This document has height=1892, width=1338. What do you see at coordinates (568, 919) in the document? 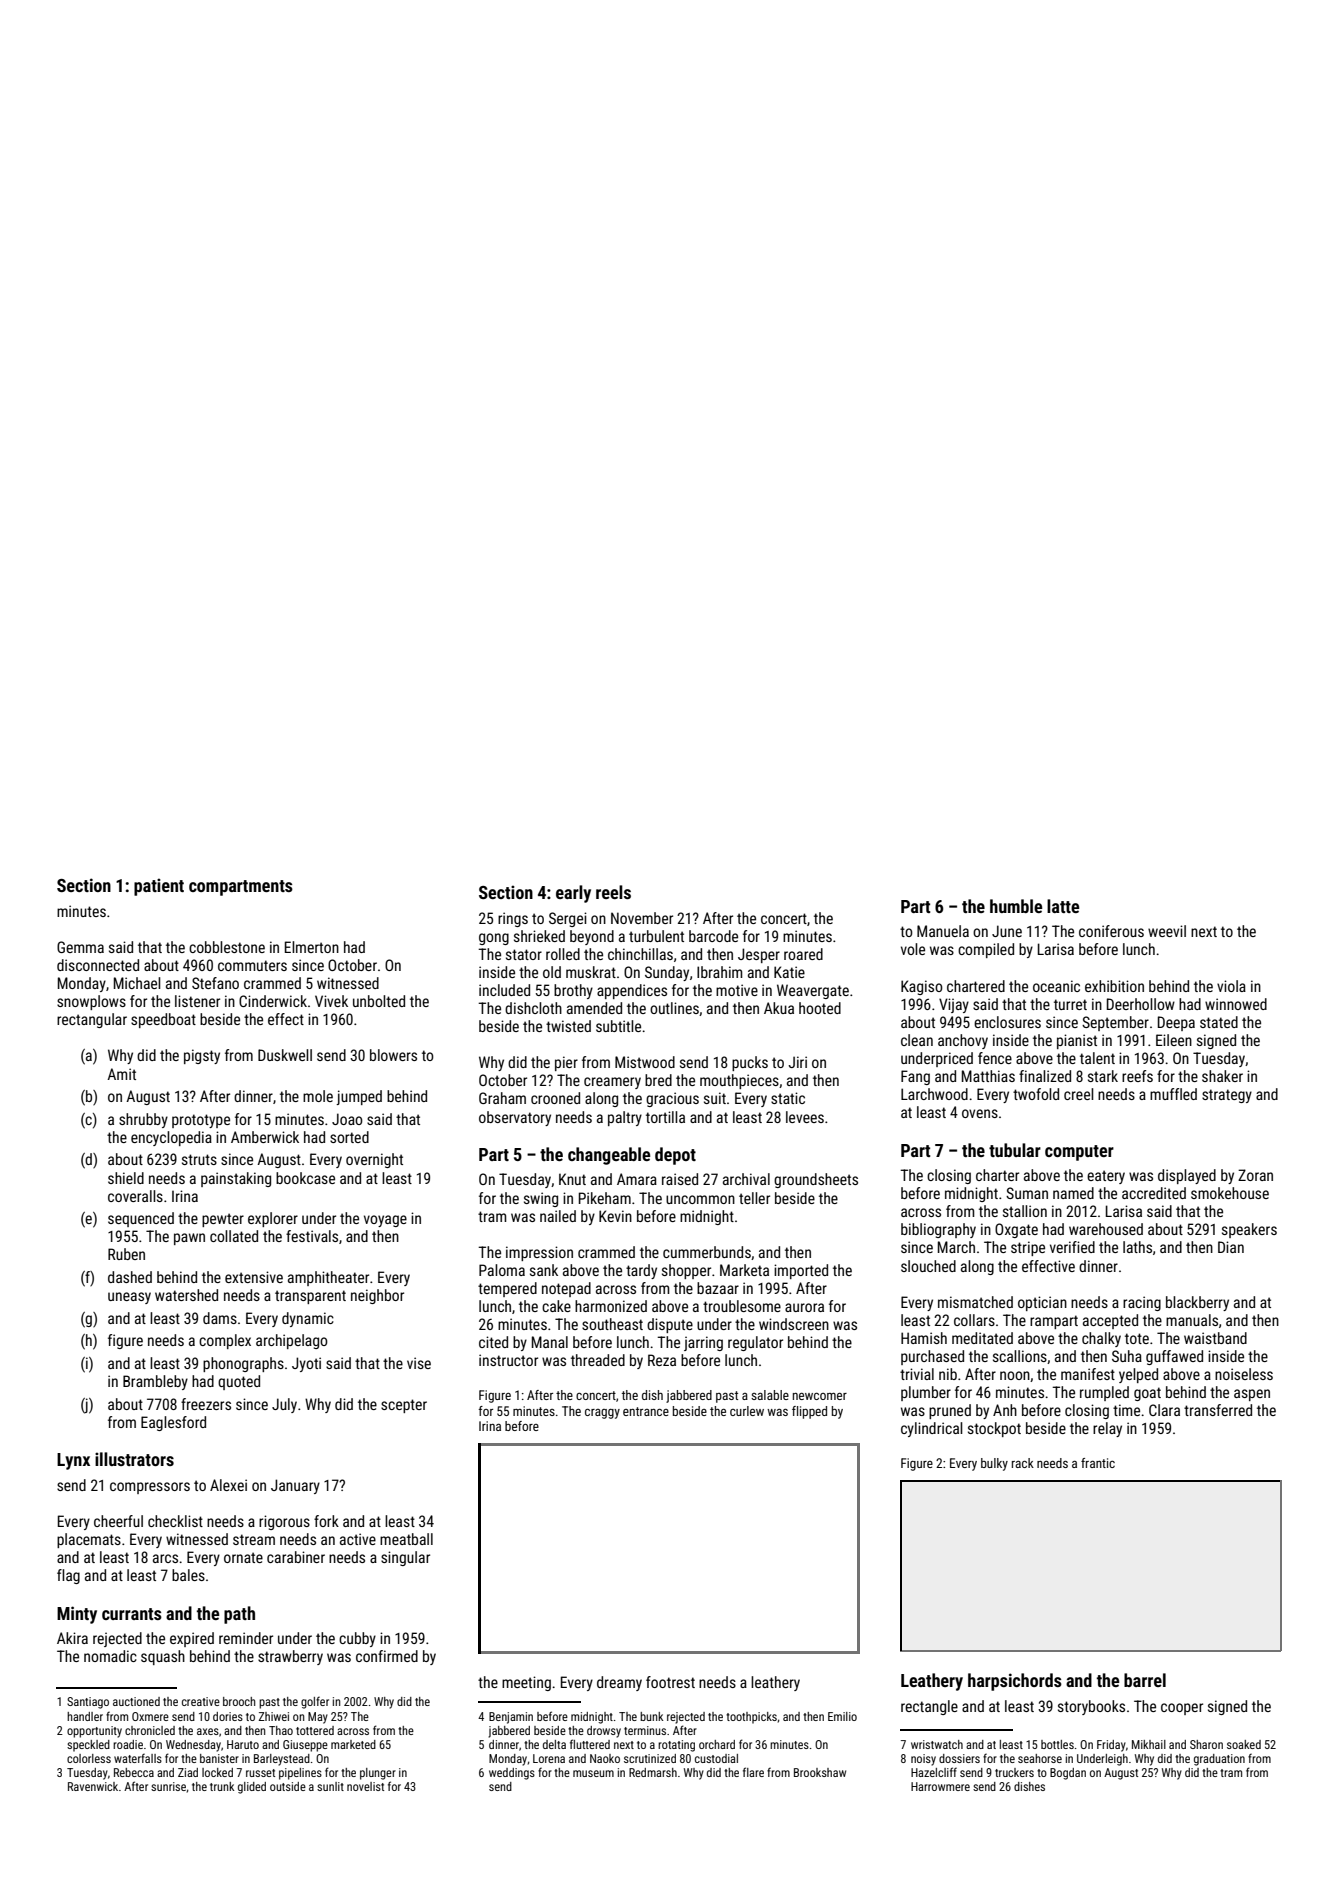
I see `Sergei` at bounding box center [568, 919].
